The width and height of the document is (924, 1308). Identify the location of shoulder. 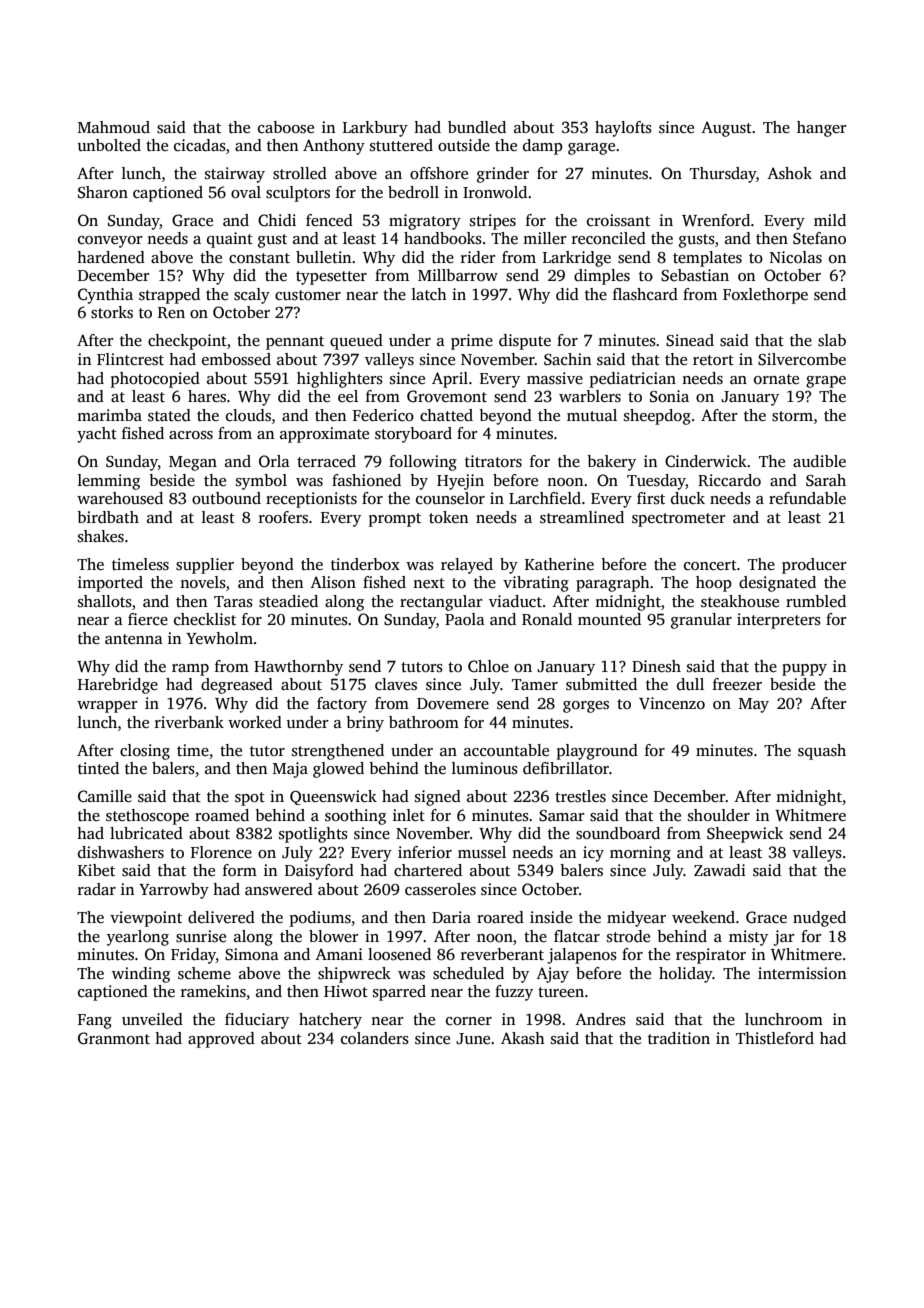
(719, 815).
